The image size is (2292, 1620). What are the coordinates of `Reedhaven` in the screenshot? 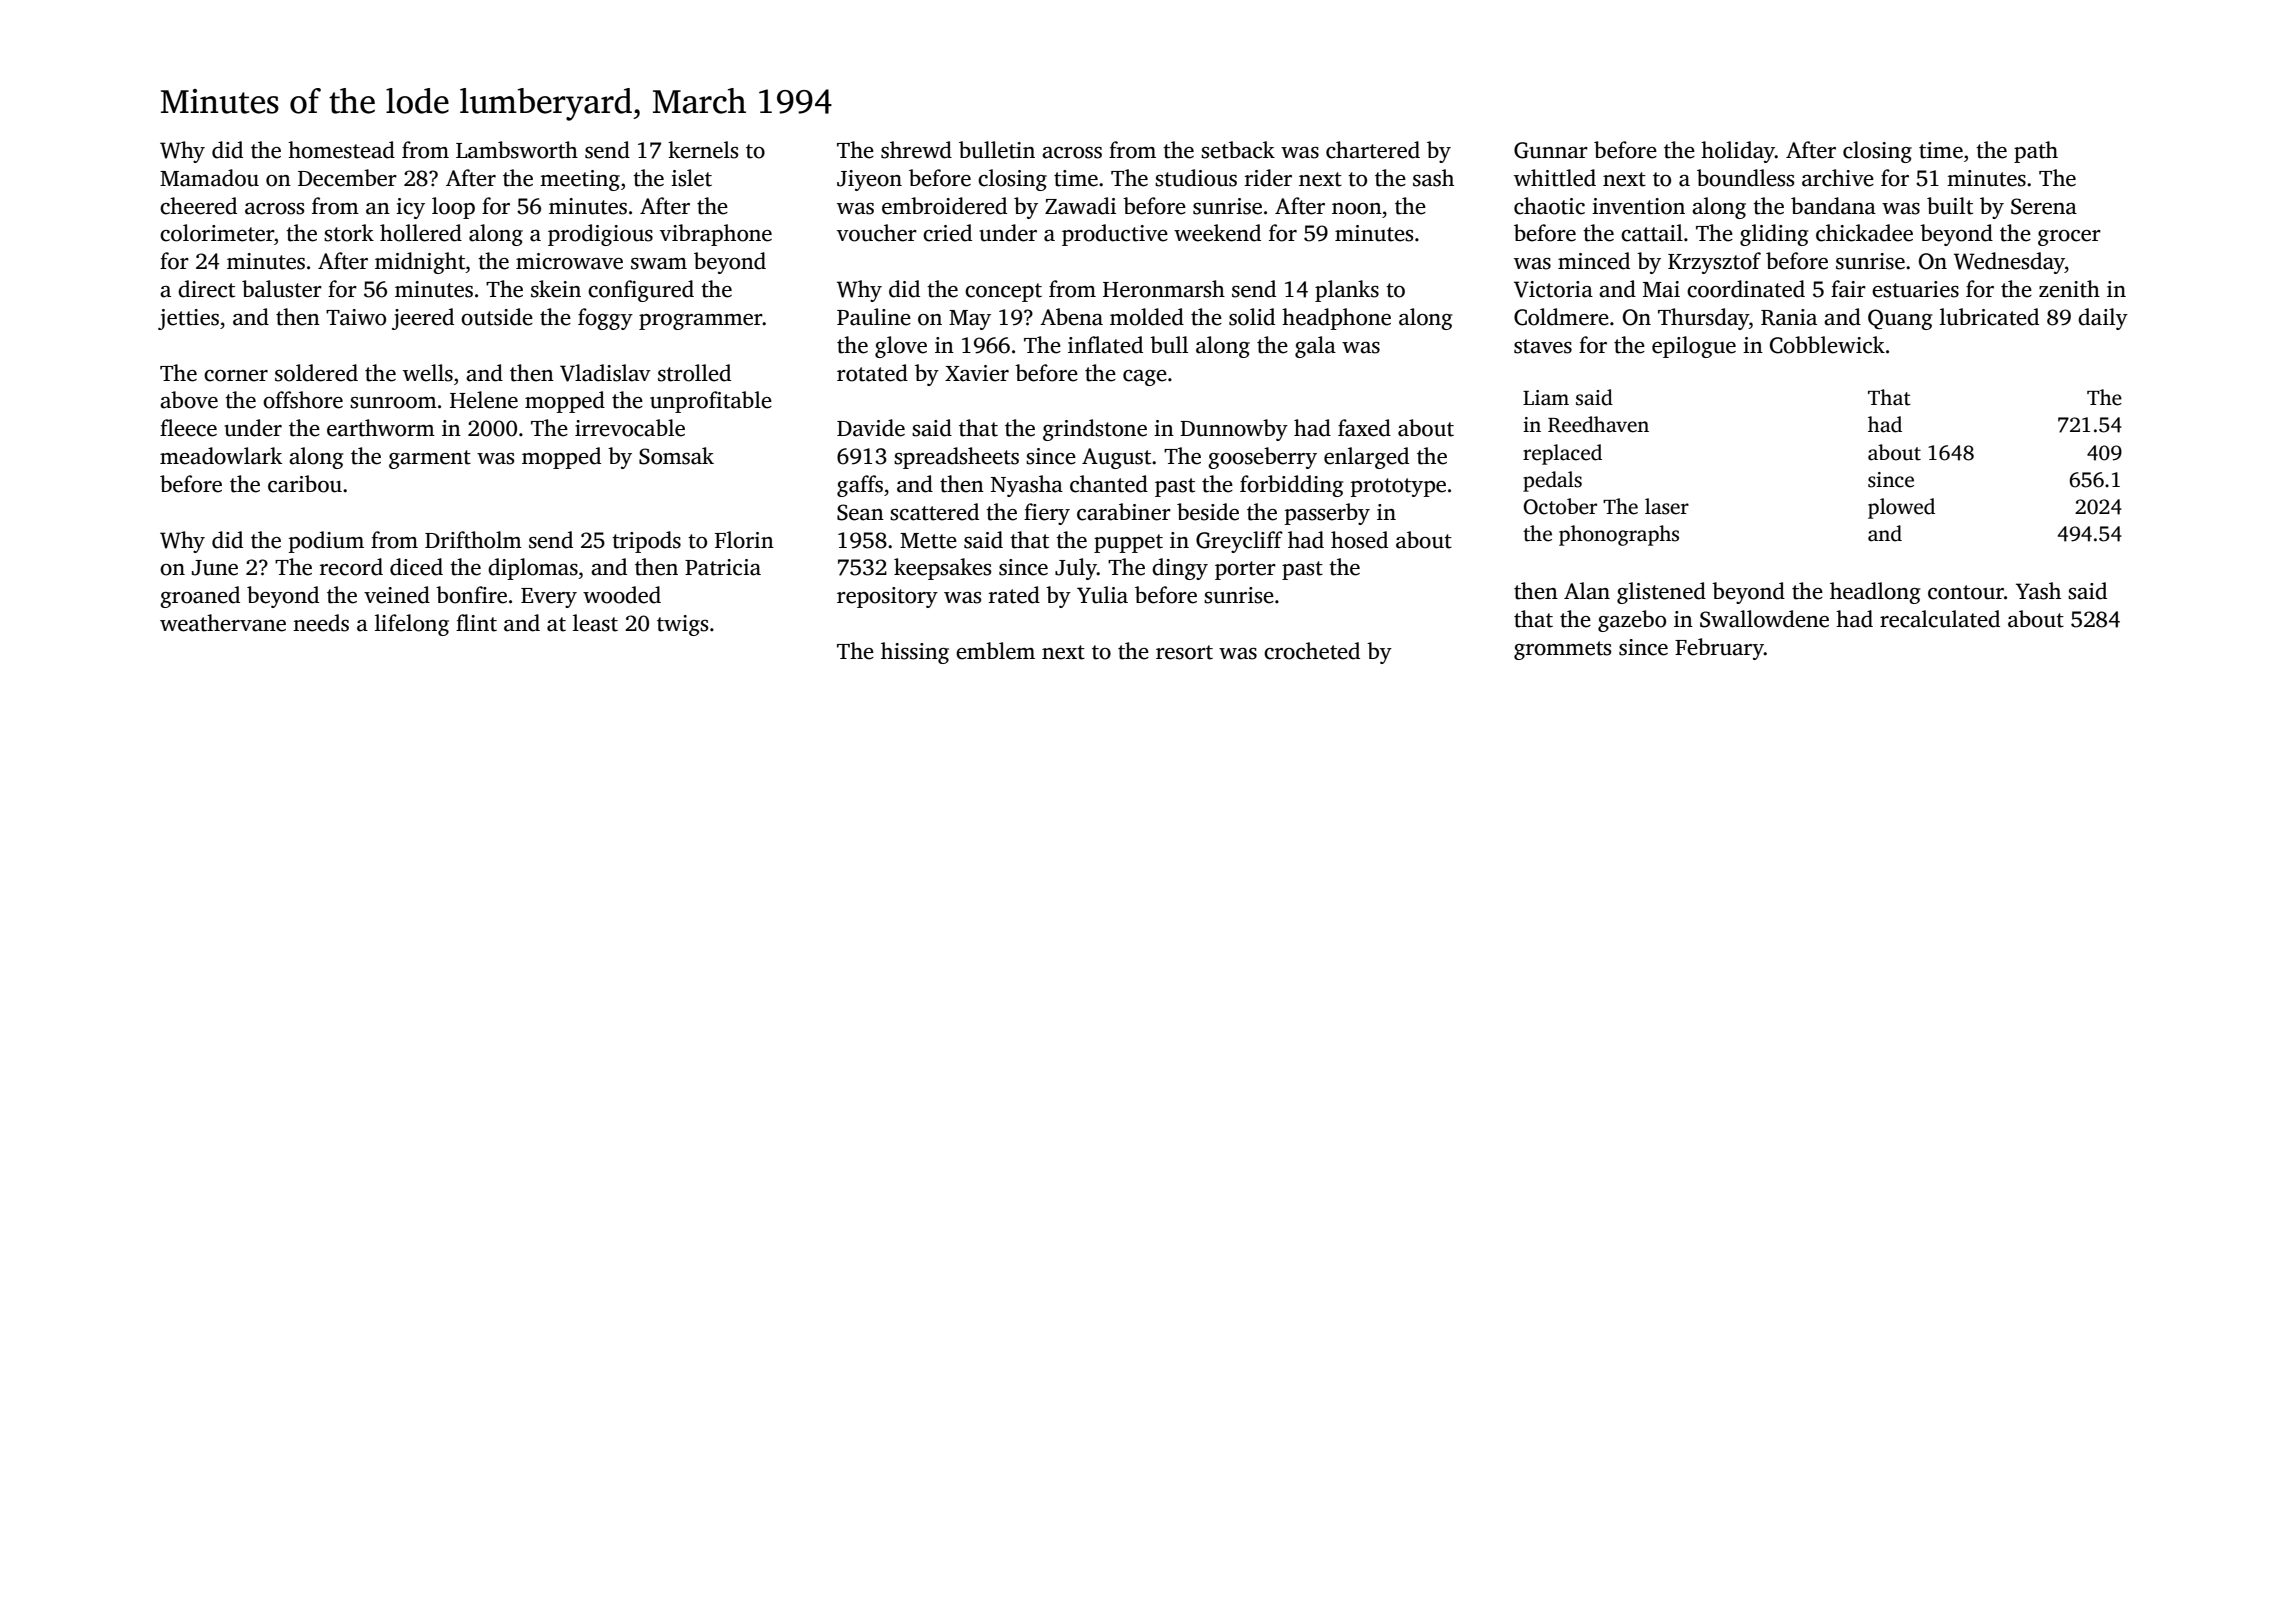 It's located at (1598, 424).
